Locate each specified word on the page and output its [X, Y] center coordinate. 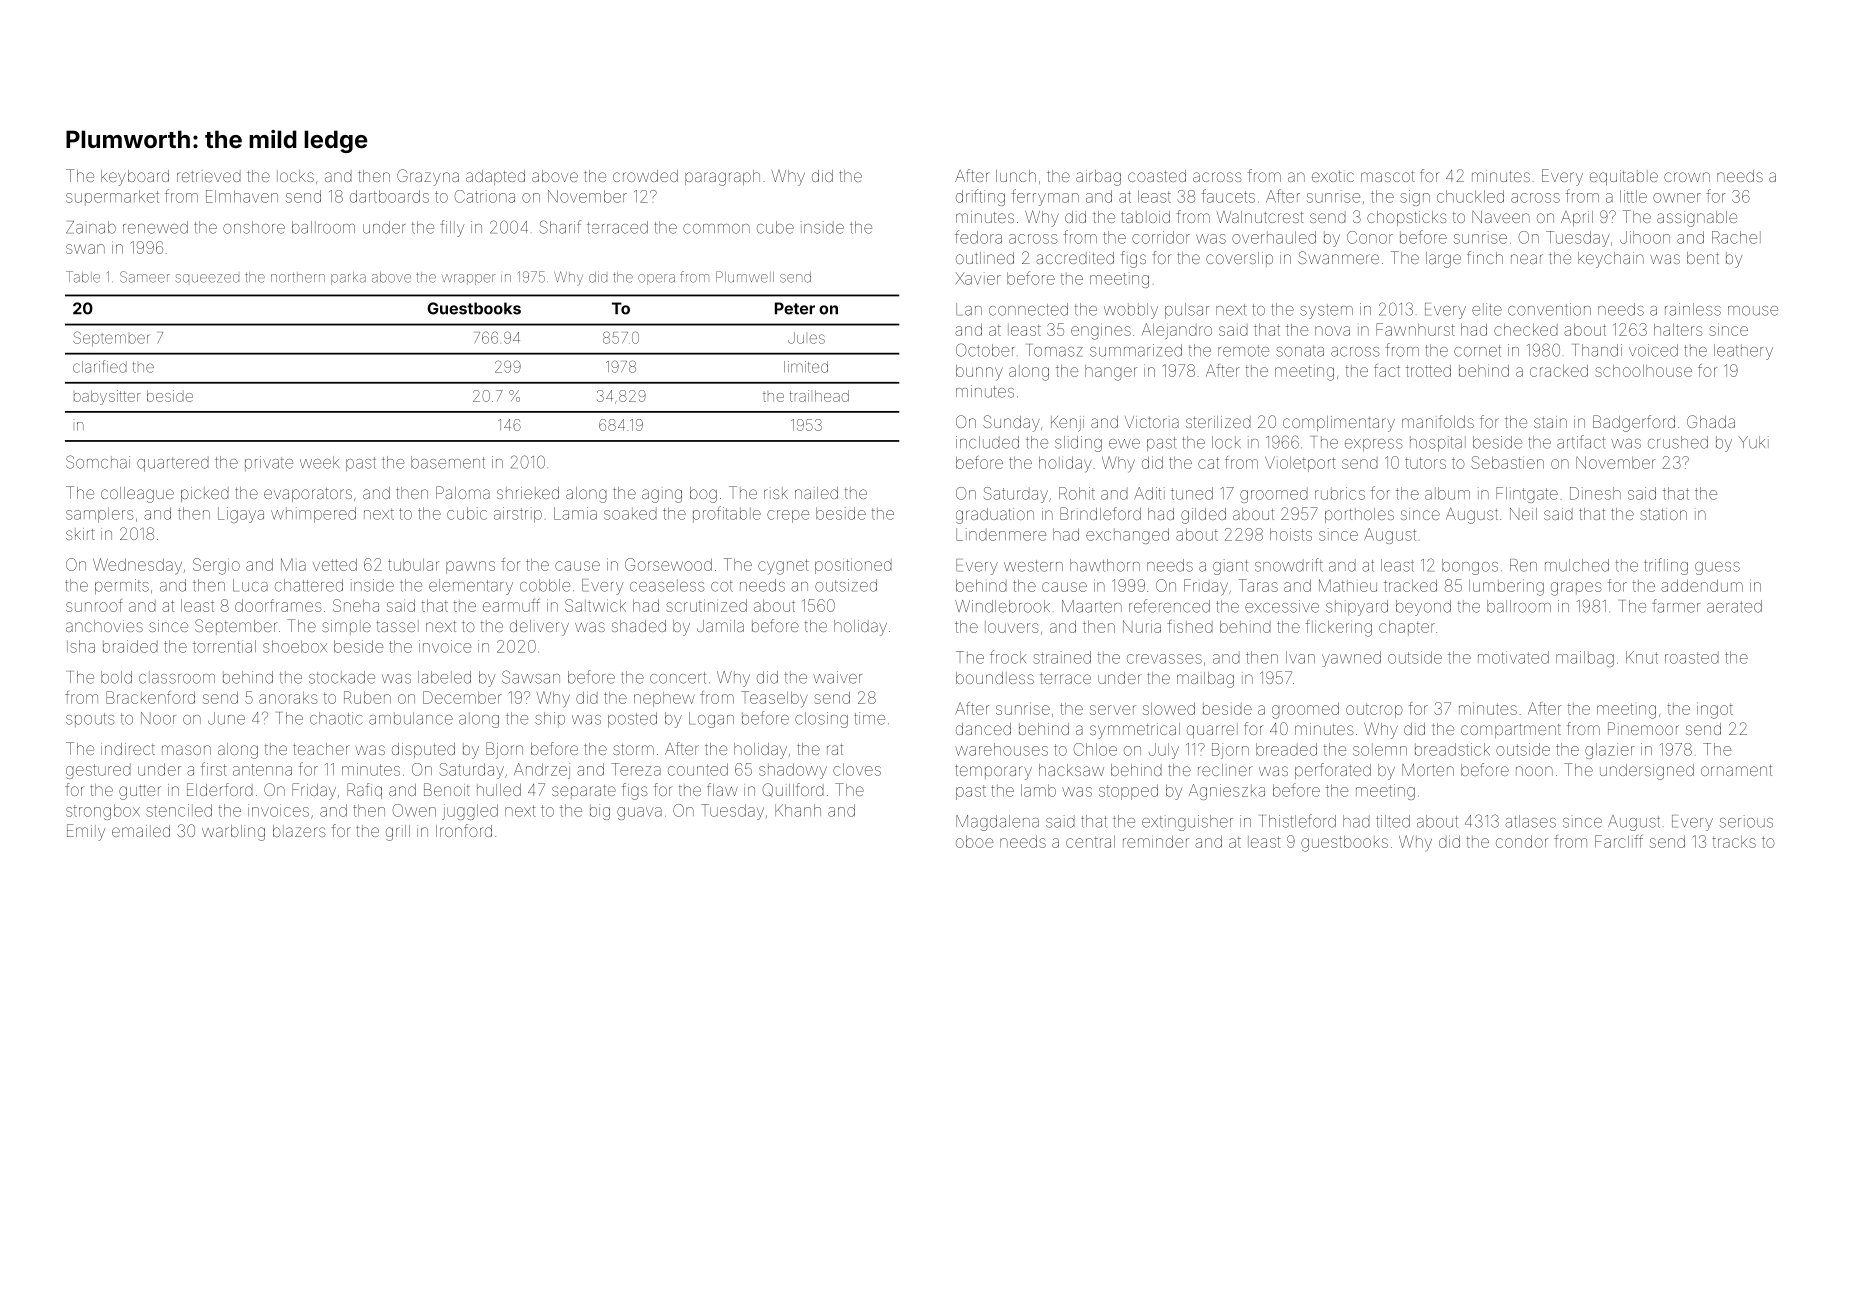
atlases [1530, 821]
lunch [1016, 176]
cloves [857, 769]
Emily [86, 832]
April [1577, 218]
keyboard [135, 178]
